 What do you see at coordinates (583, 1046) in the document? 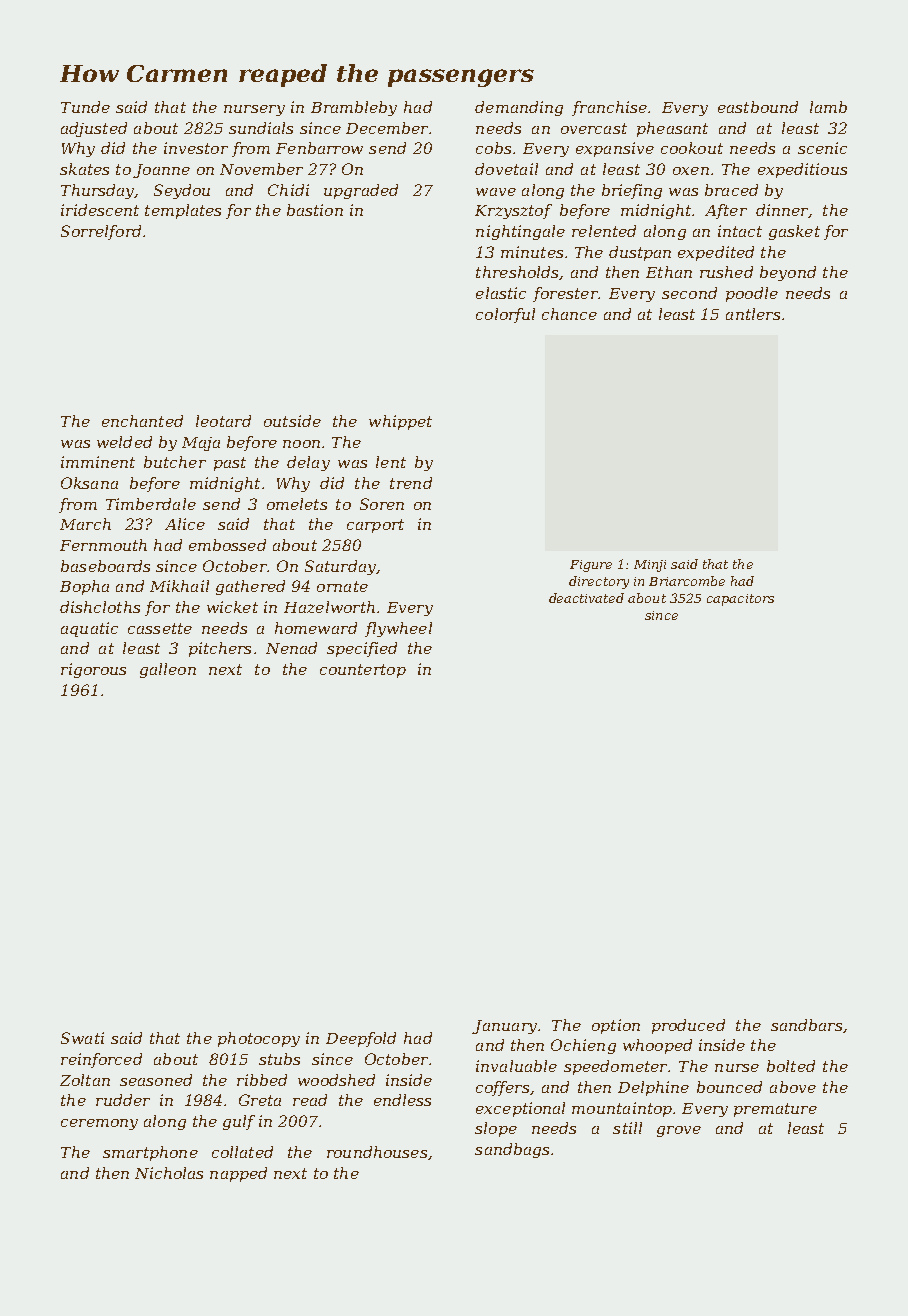
I see `Ochieng` at bounding box center [583, 1046].
